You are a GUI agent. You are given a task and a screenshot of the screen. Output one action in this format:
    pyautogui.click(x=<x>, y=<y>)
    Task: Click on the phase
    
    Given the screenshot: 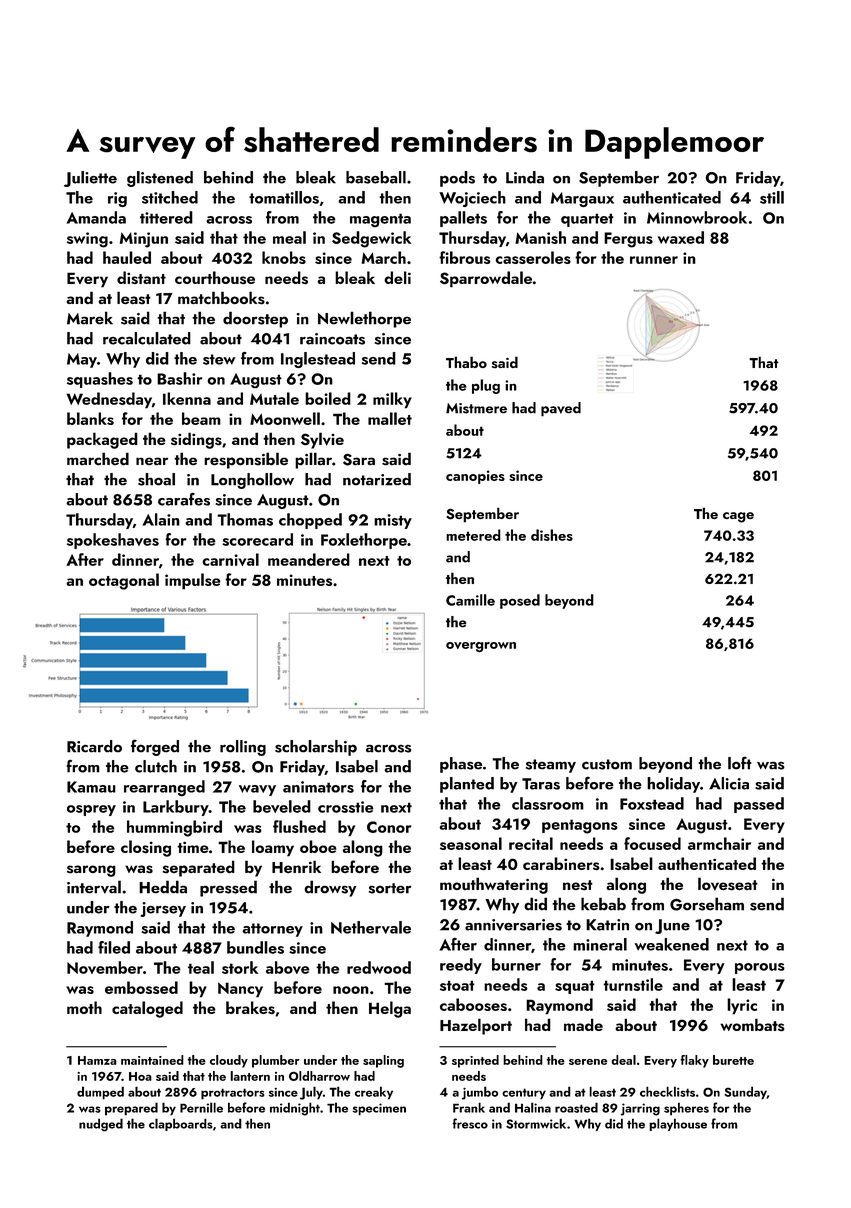 What is the action you would take?
    pyautogui.click(x=461, y=765)
